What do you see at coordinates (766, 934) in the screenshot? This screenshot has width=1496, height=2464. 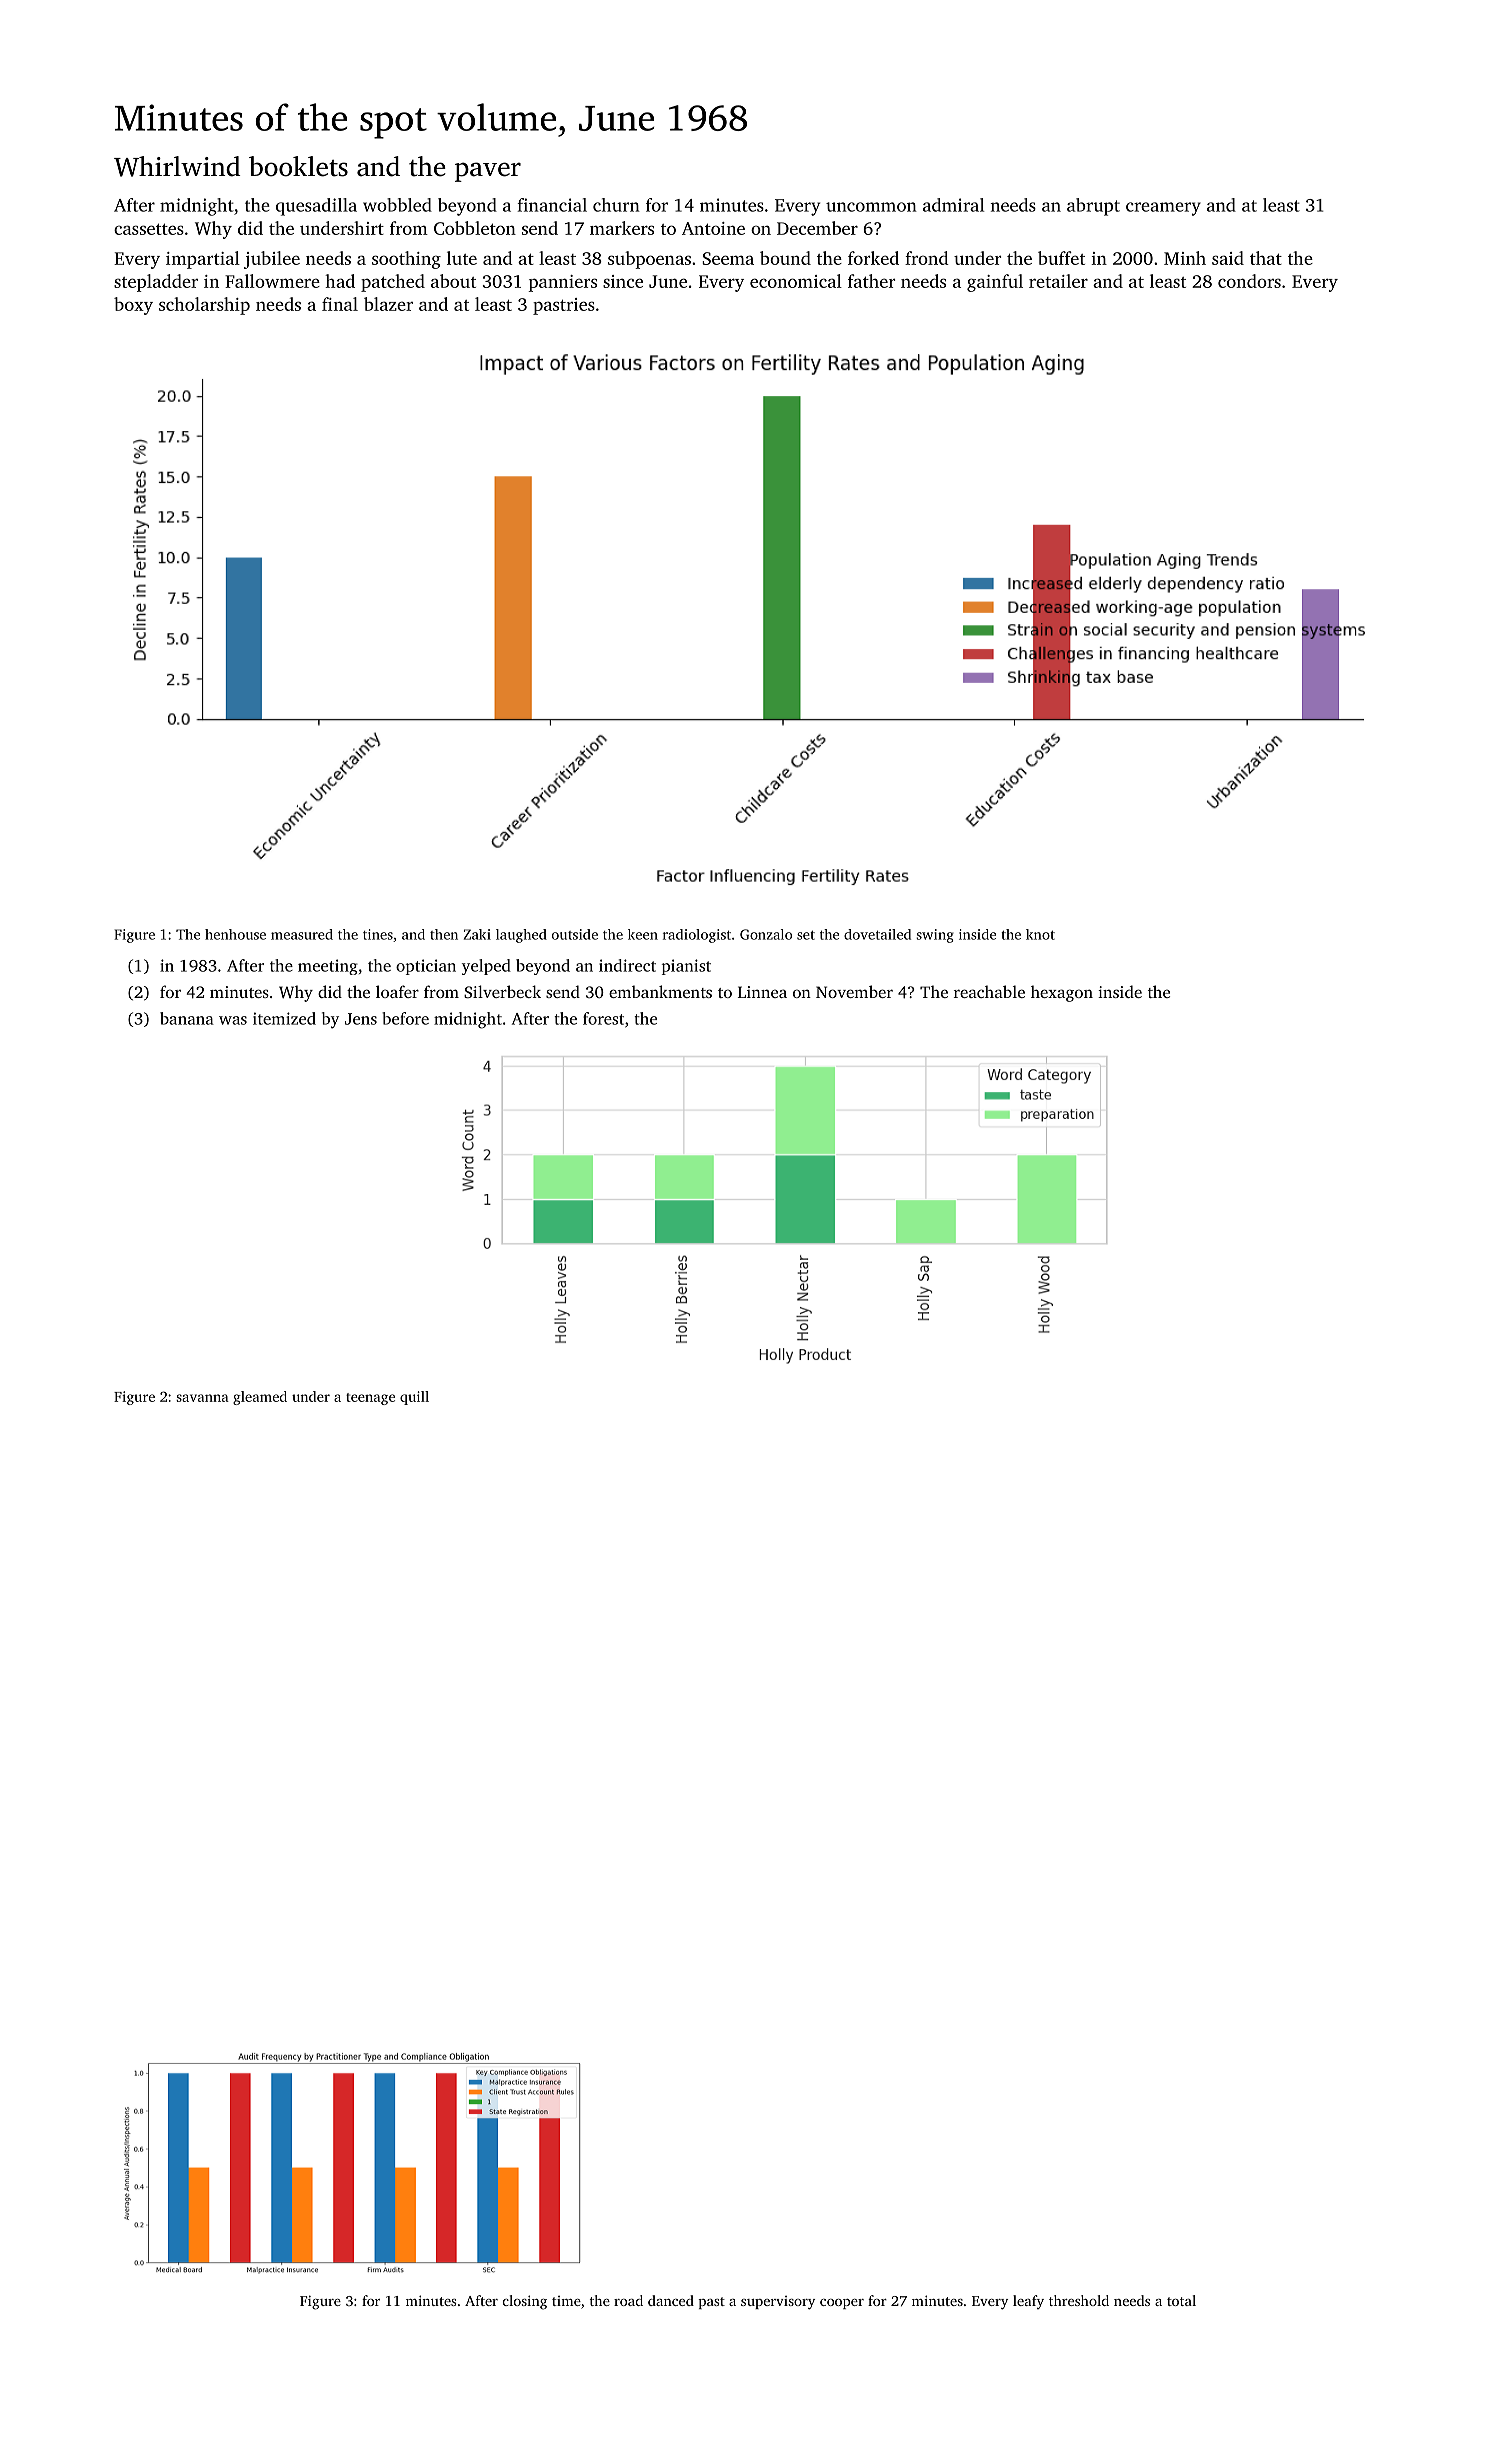 I see `Gonzalo` at bounding box center [766, 934].
